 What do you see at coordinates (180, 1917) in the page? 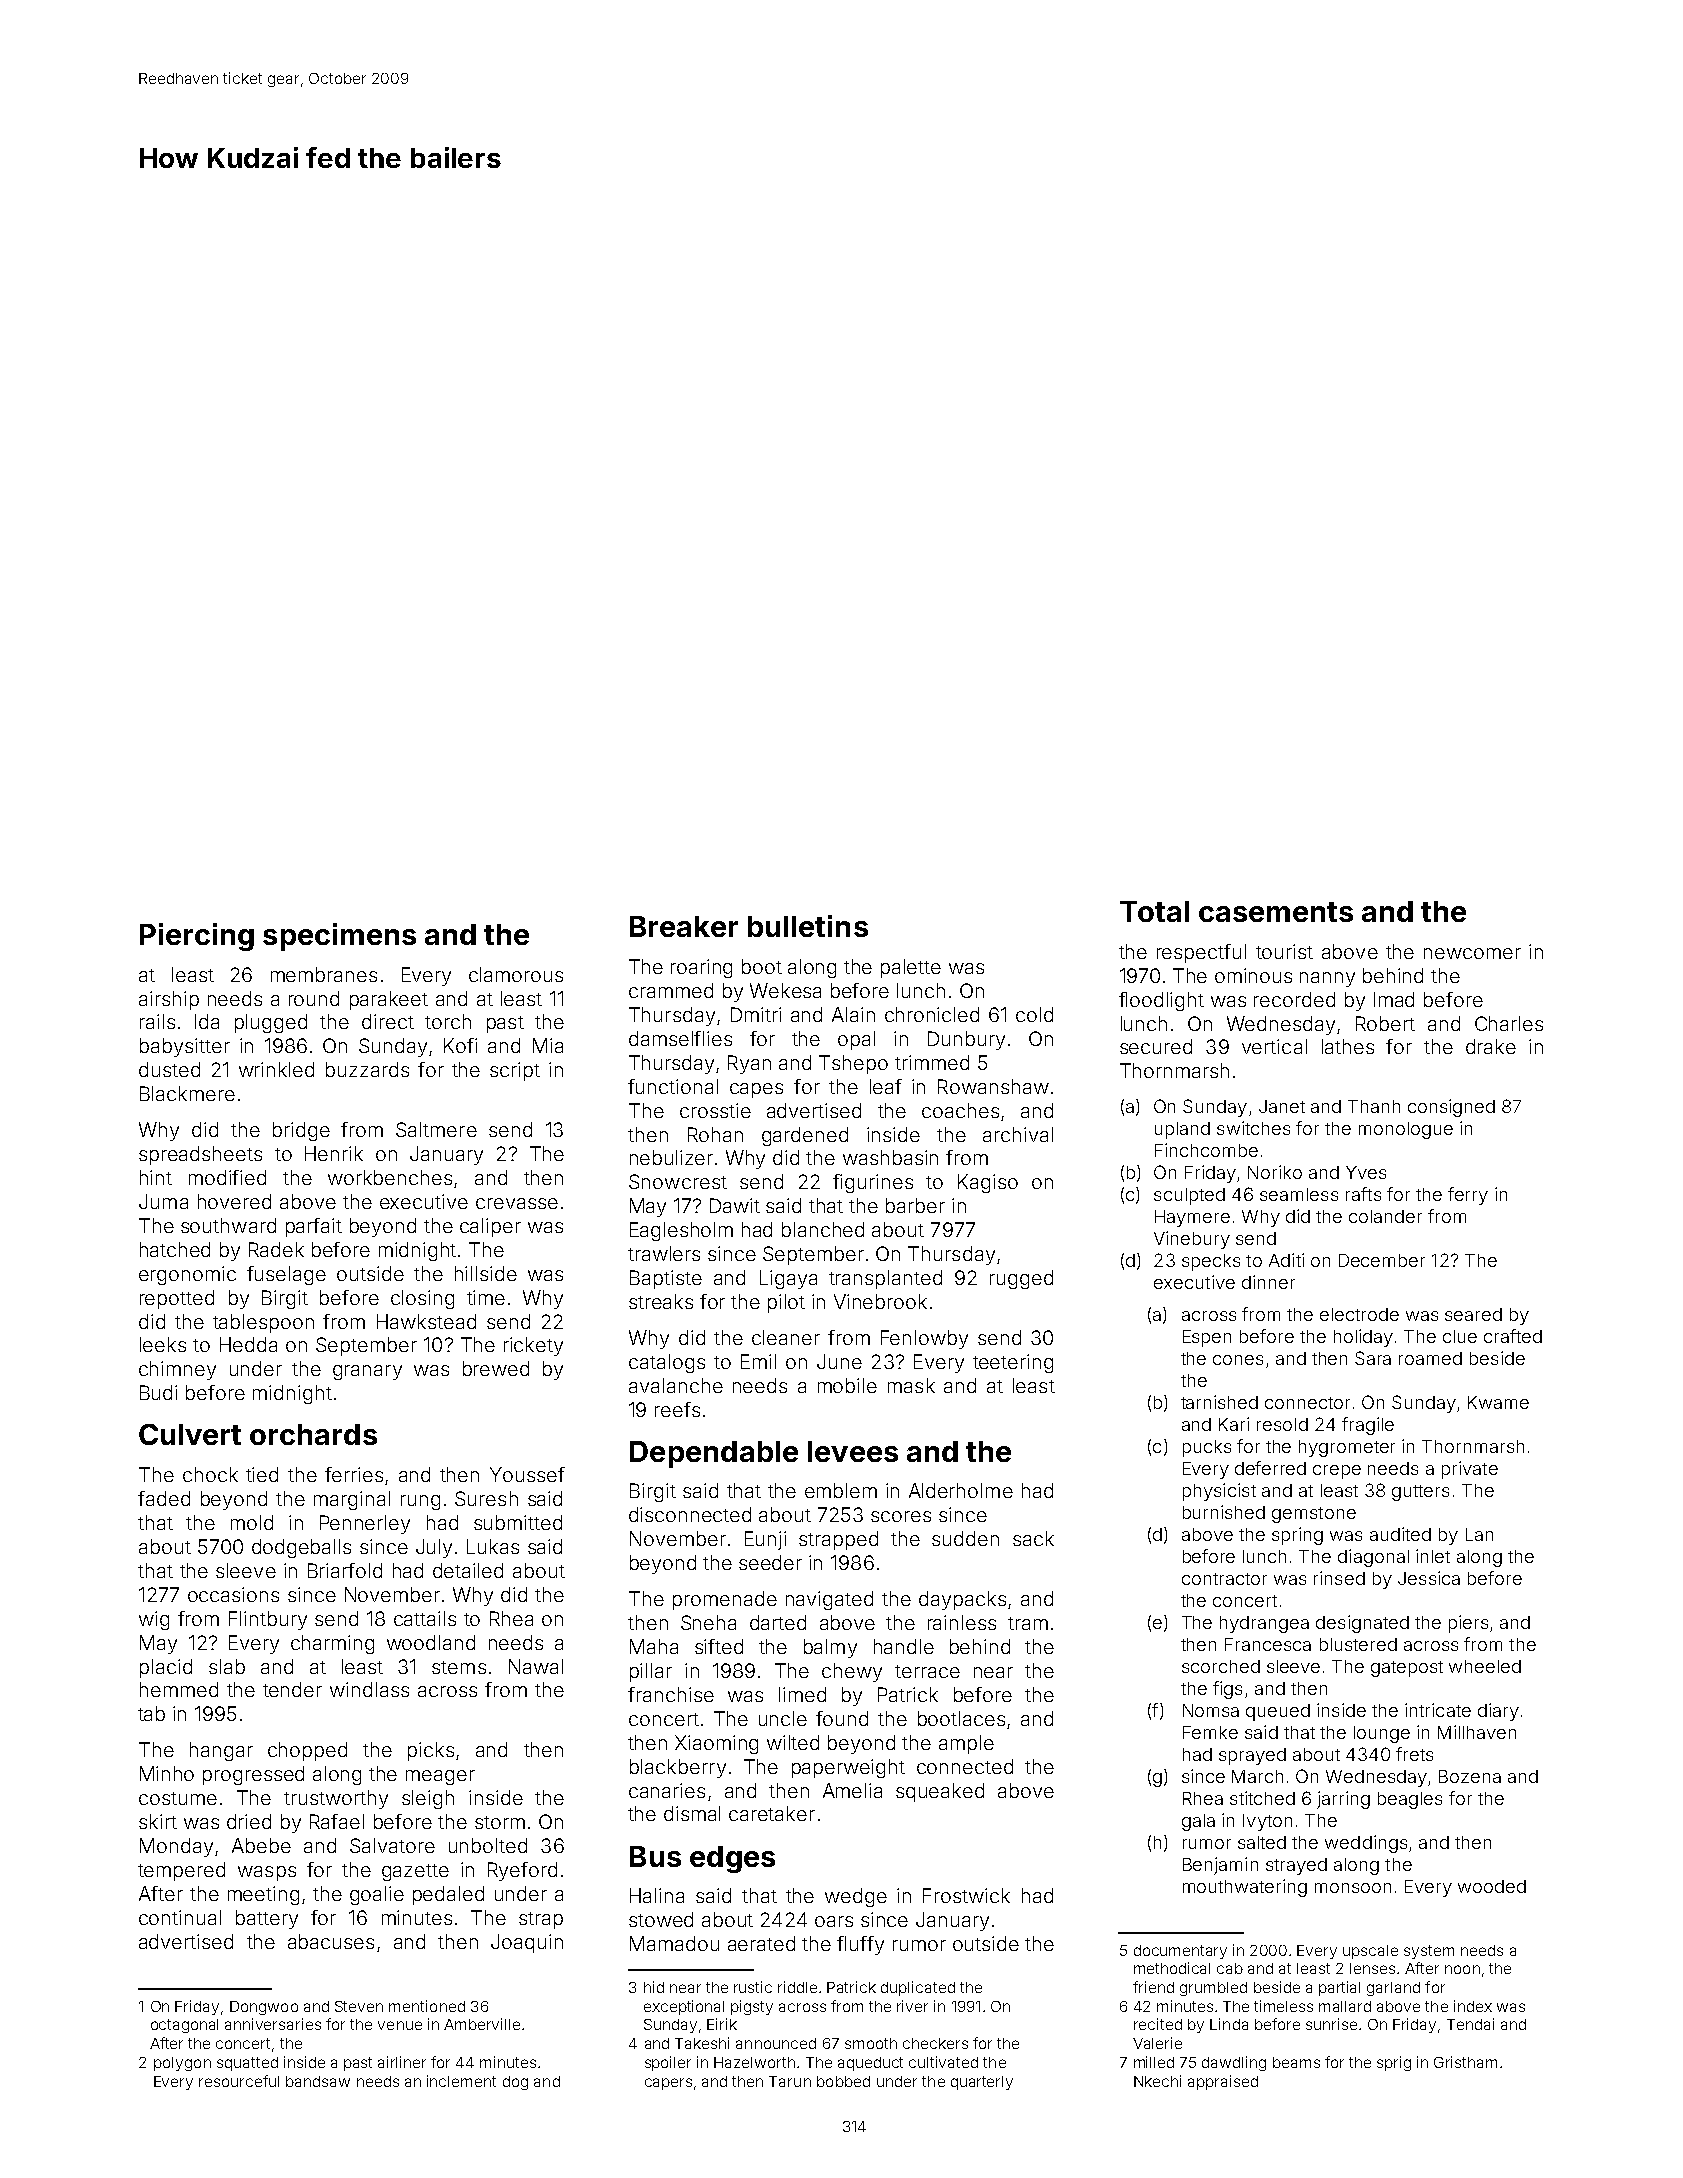
I see `continual` at bounding box center [180, 1917].
